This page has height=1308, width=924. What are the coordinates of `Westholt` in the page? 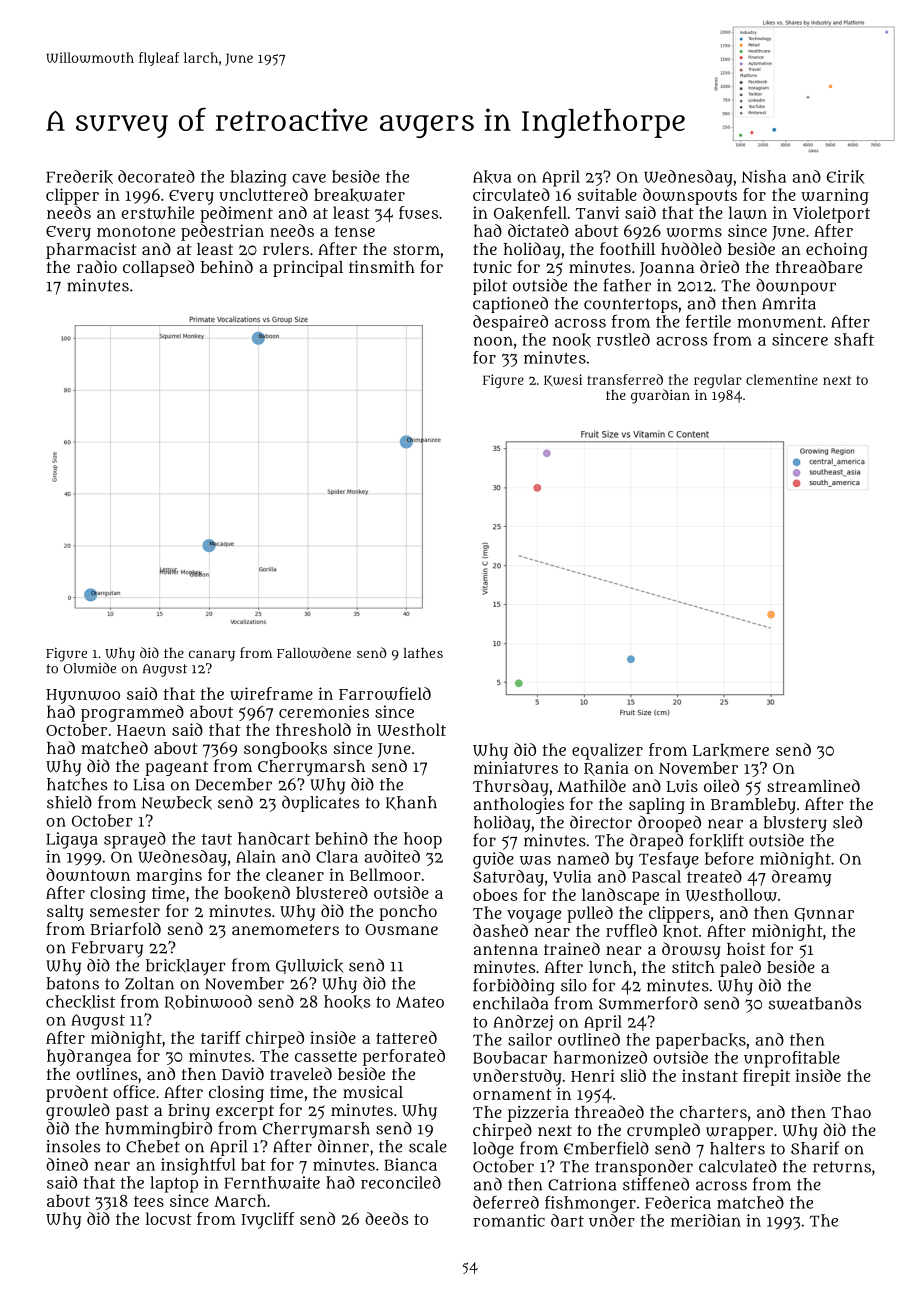 It's located at (411, 729).
